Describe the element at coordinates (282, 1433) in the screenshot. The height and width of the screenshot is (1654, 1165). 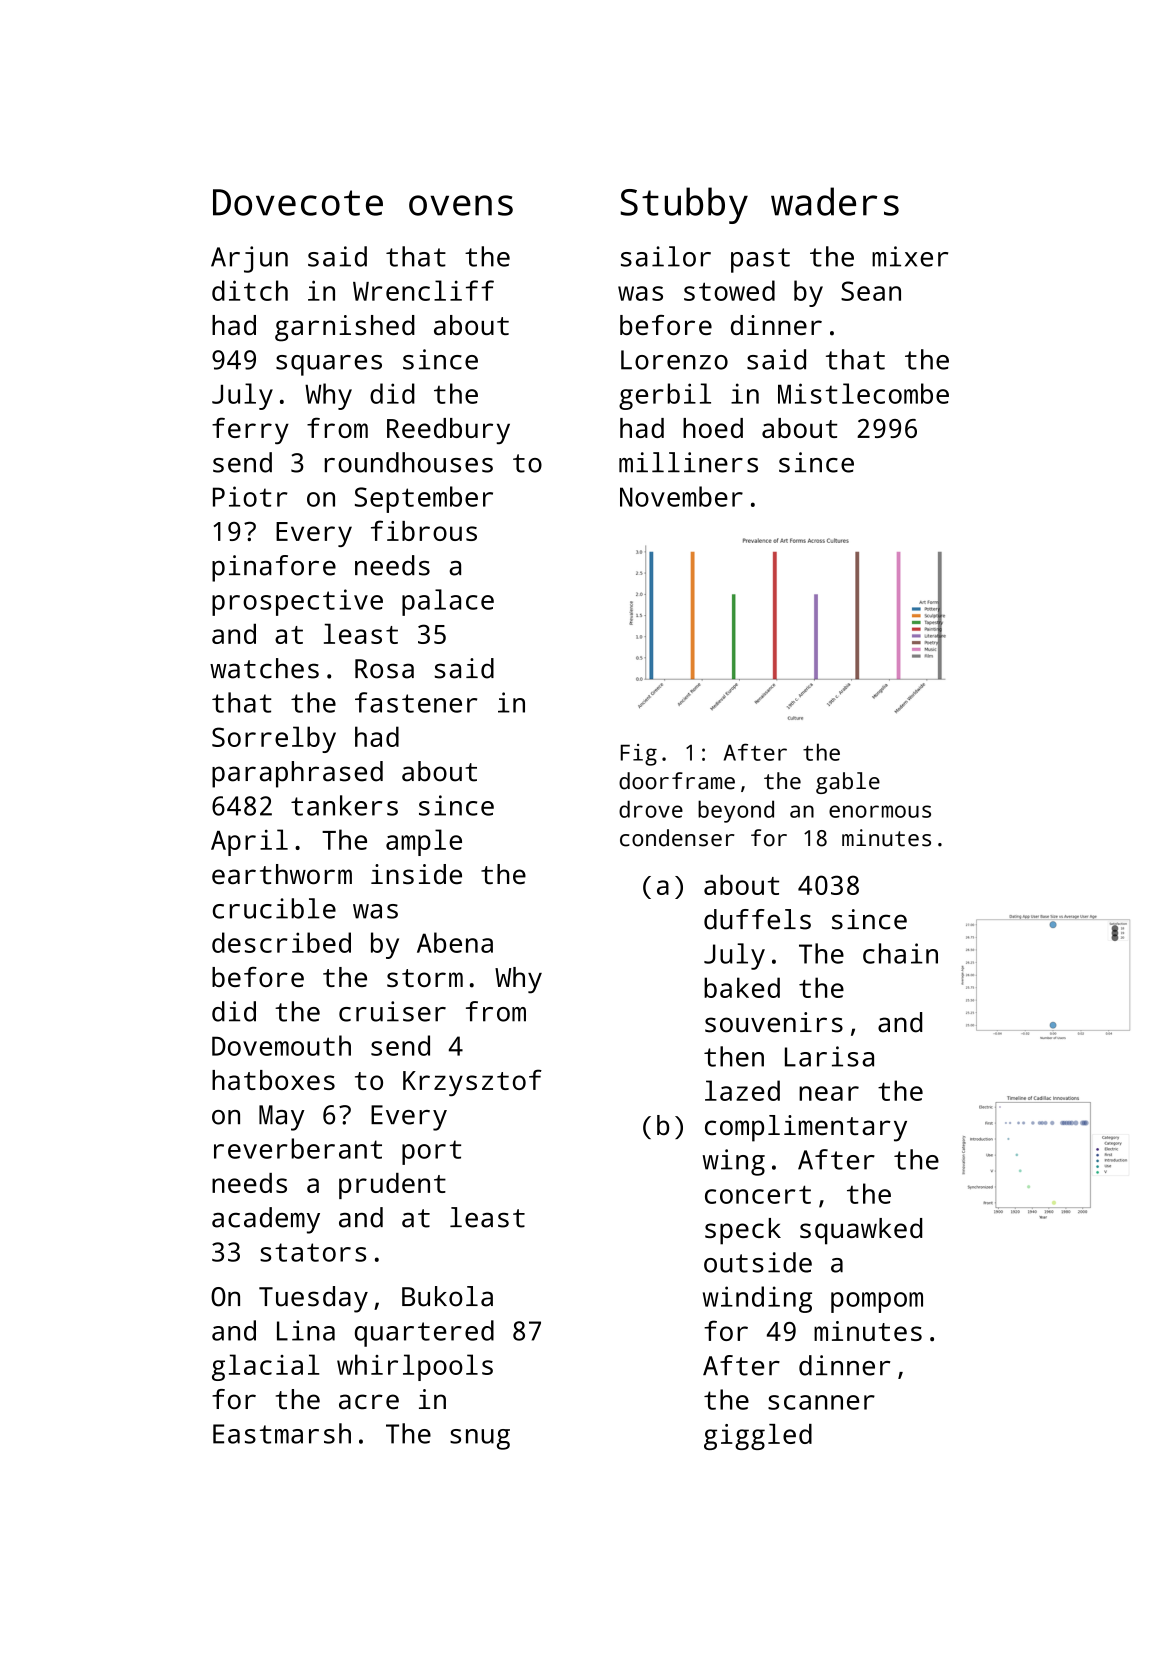
I see `Eastmarsh` at that location.
